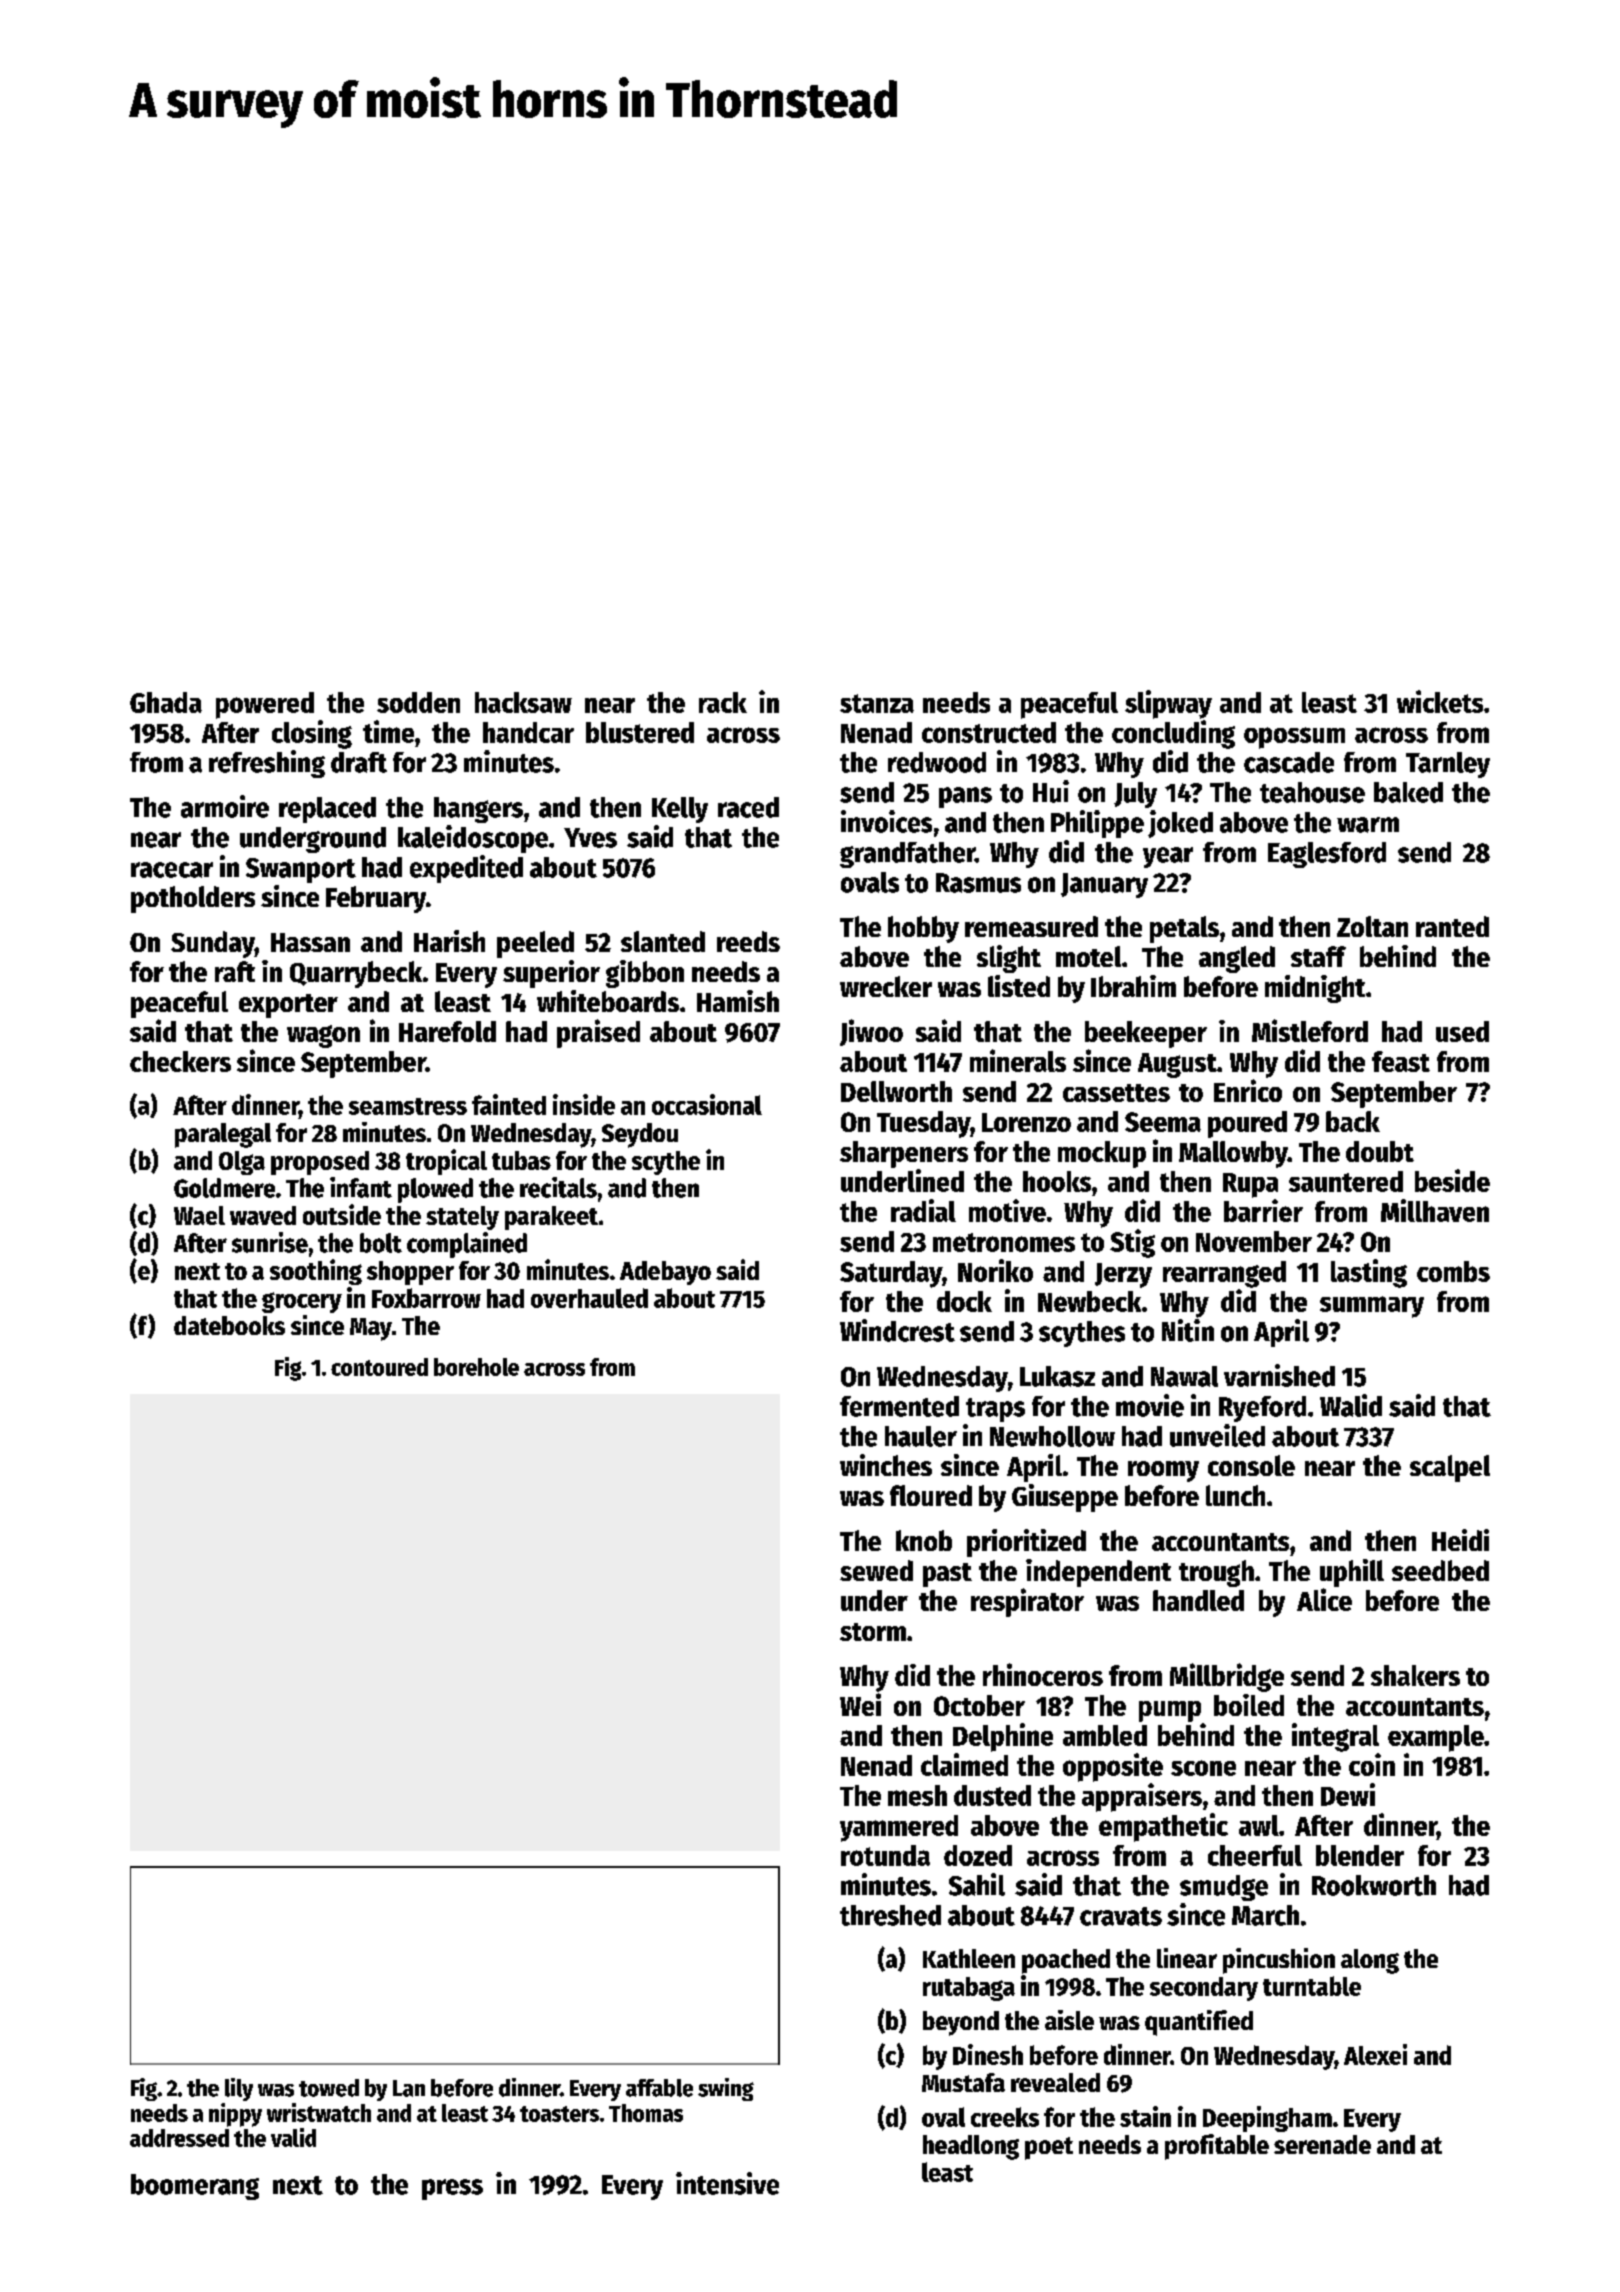 This document has width=1620, height=2292. What do you see at coordinates (1353, 1121) in the document?
I see `back` at bounding box center [1353, 1121].
